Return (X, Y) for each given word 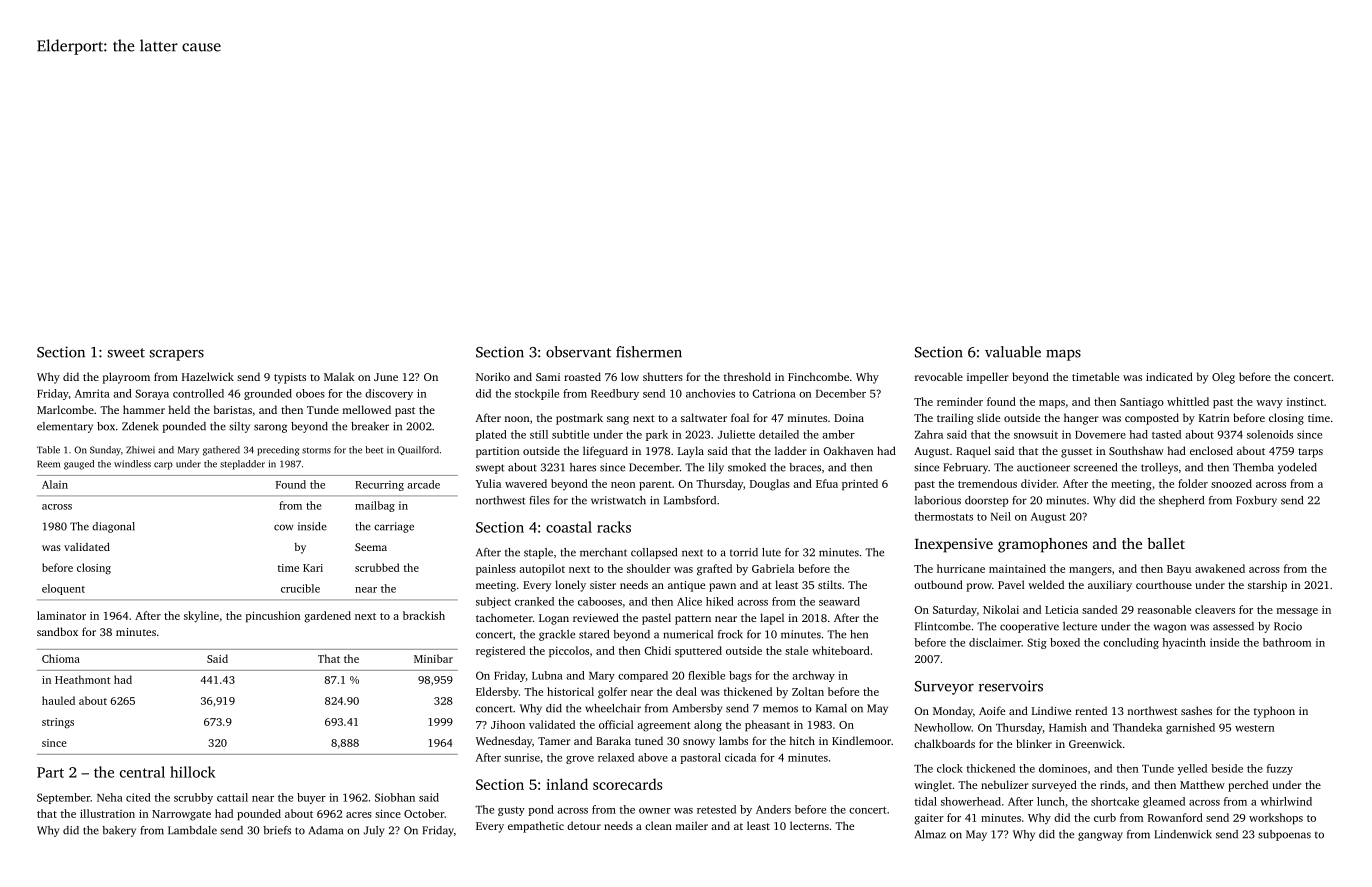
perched (1248, 786)
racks (614, 527)
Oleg (1223, 378)
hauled (58, 700)
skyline (201, 617)
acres (359, 815)
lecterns (809, 825)
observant (578, 352)
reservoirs (1011, 686)
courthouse (1164, 584)
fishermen (649, 352)
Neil (1001, 516)
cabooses (600, 601)
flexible (706, 675)
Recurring (379, 486)
